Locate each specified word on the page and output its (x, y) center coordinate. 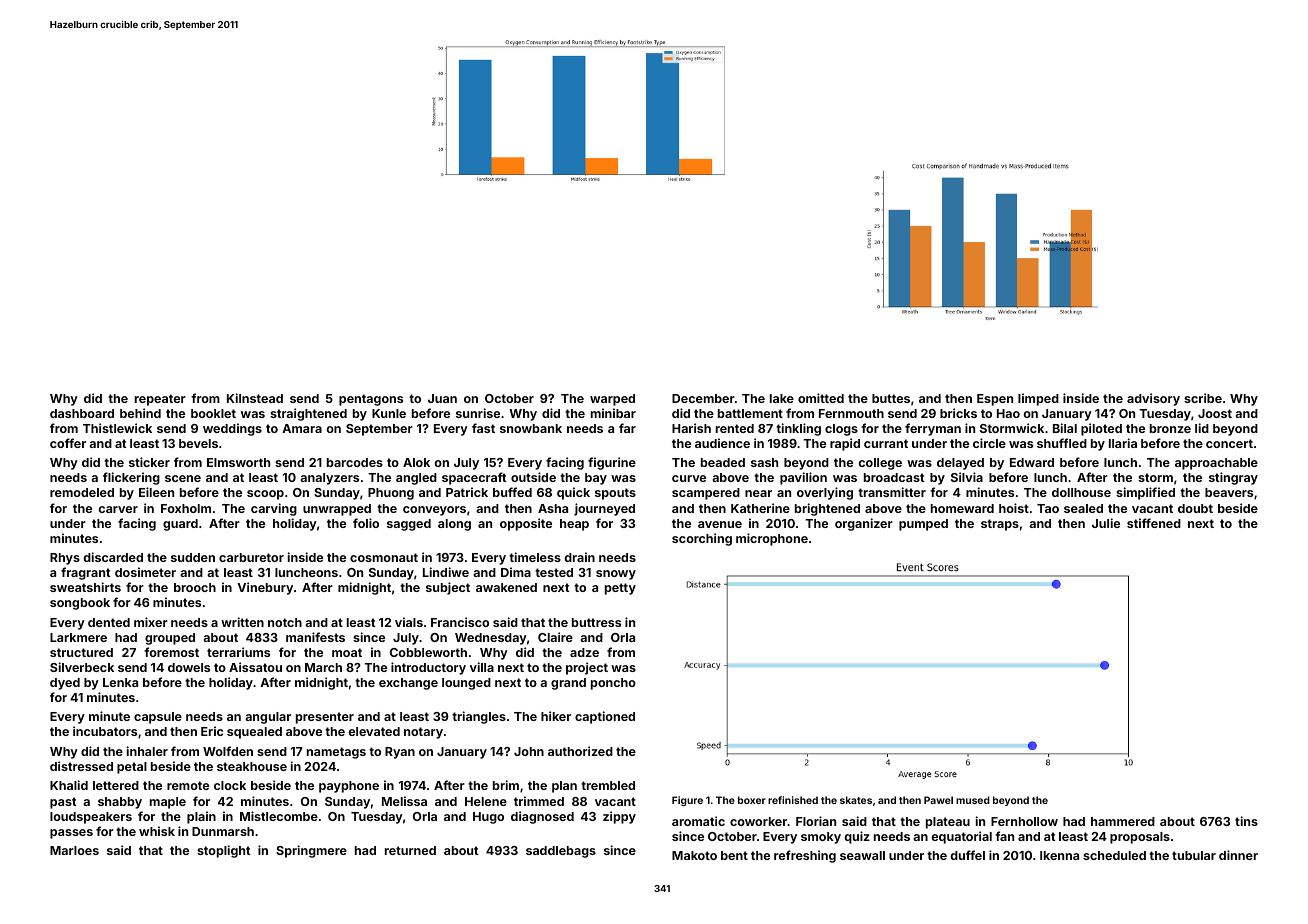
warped (612, 400)
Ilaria (1123, 443)
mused (973, 800)
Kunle (389, 413)
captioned (605, 717)
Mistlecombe (279, 816)
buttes (891, 398)
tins (1246, 821)
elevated (374, 731)
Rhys (65, 559)
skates (856, 800)
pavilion (803, 478)
